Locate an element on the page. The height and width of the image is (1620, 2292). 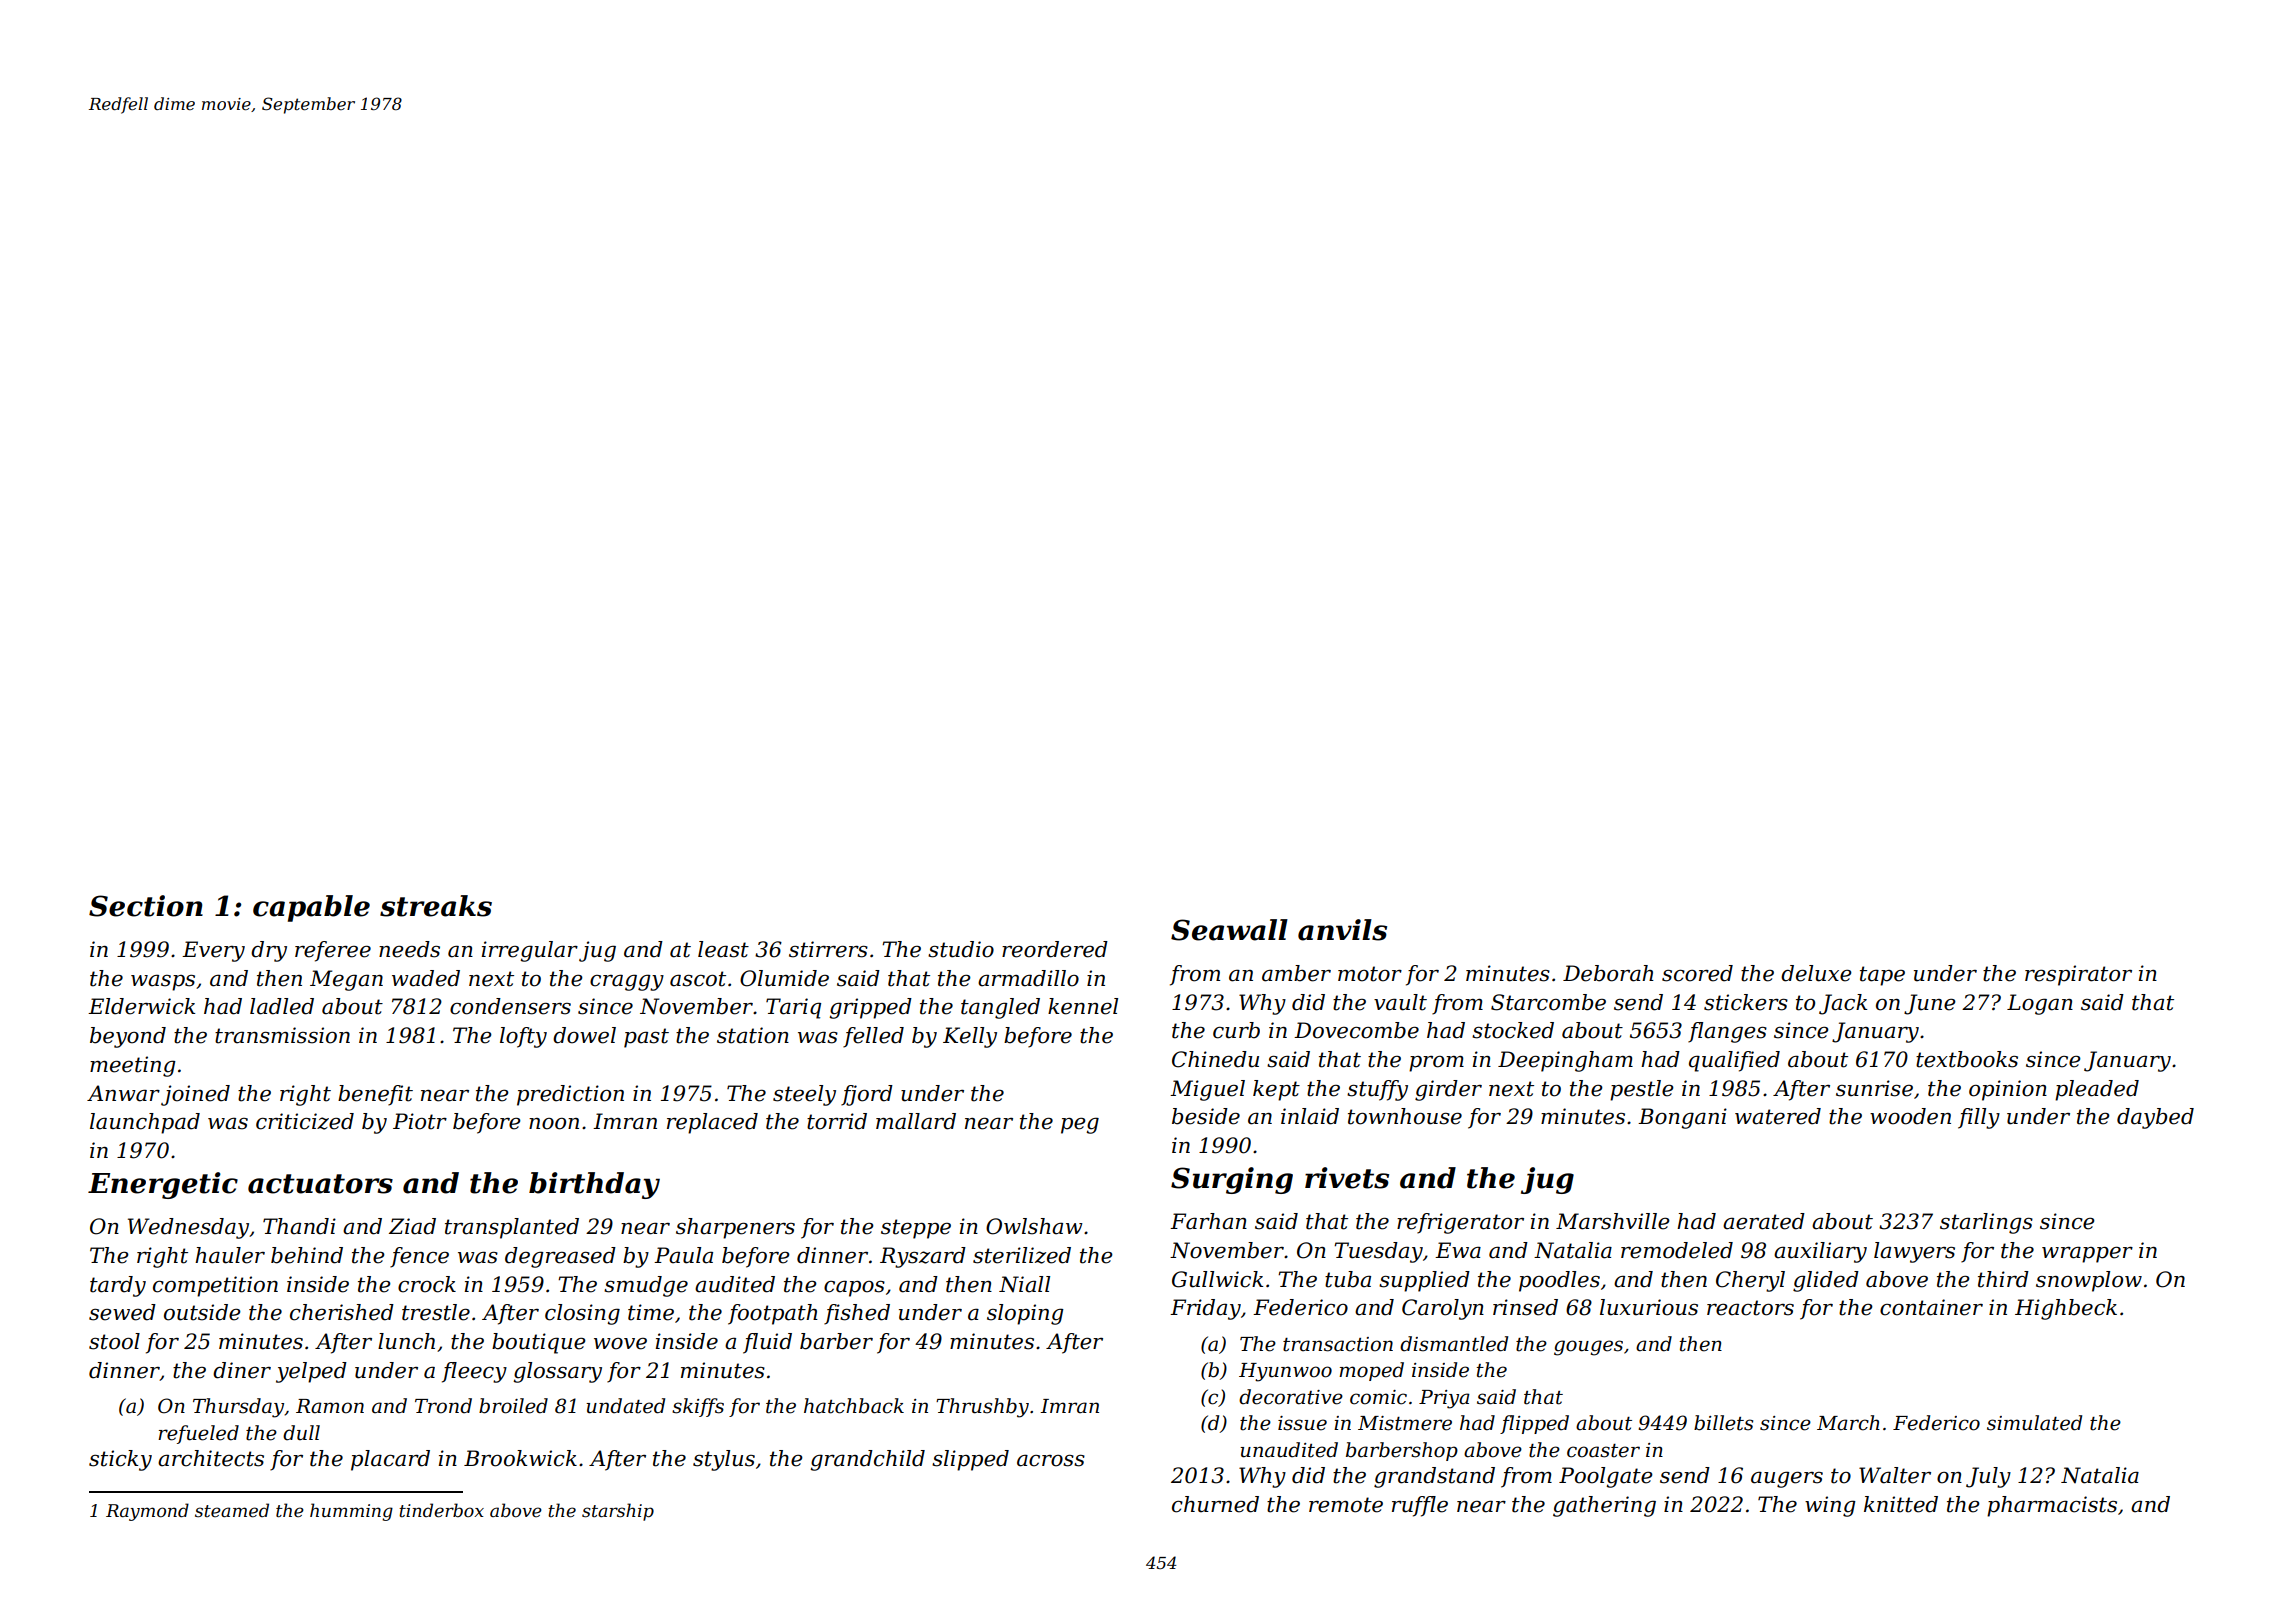
Elderwick is located at coordinates (141, 1006).
